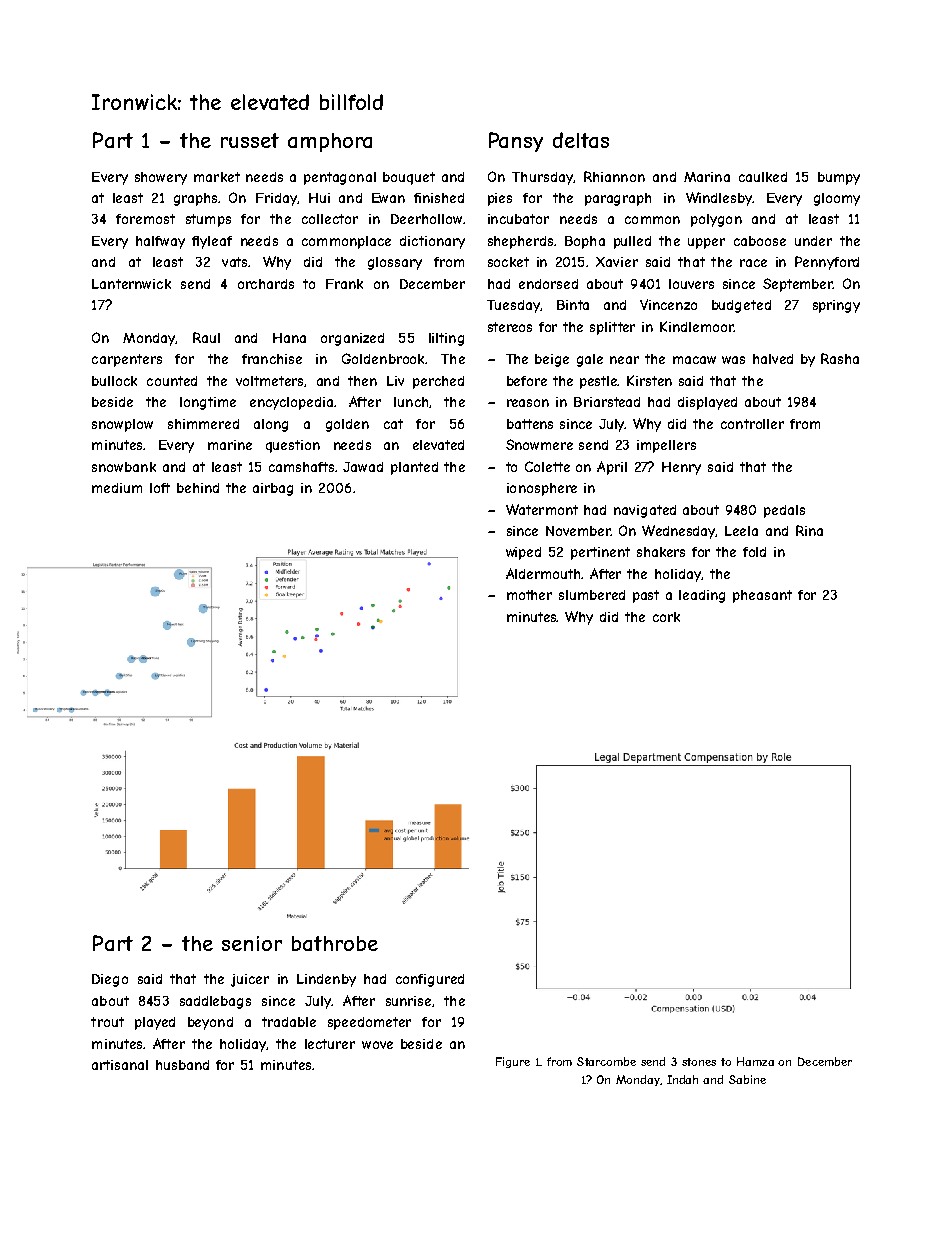 The width and height of the image is (952, 1233). I want to click on Lanternwick, so click(131, 284).
